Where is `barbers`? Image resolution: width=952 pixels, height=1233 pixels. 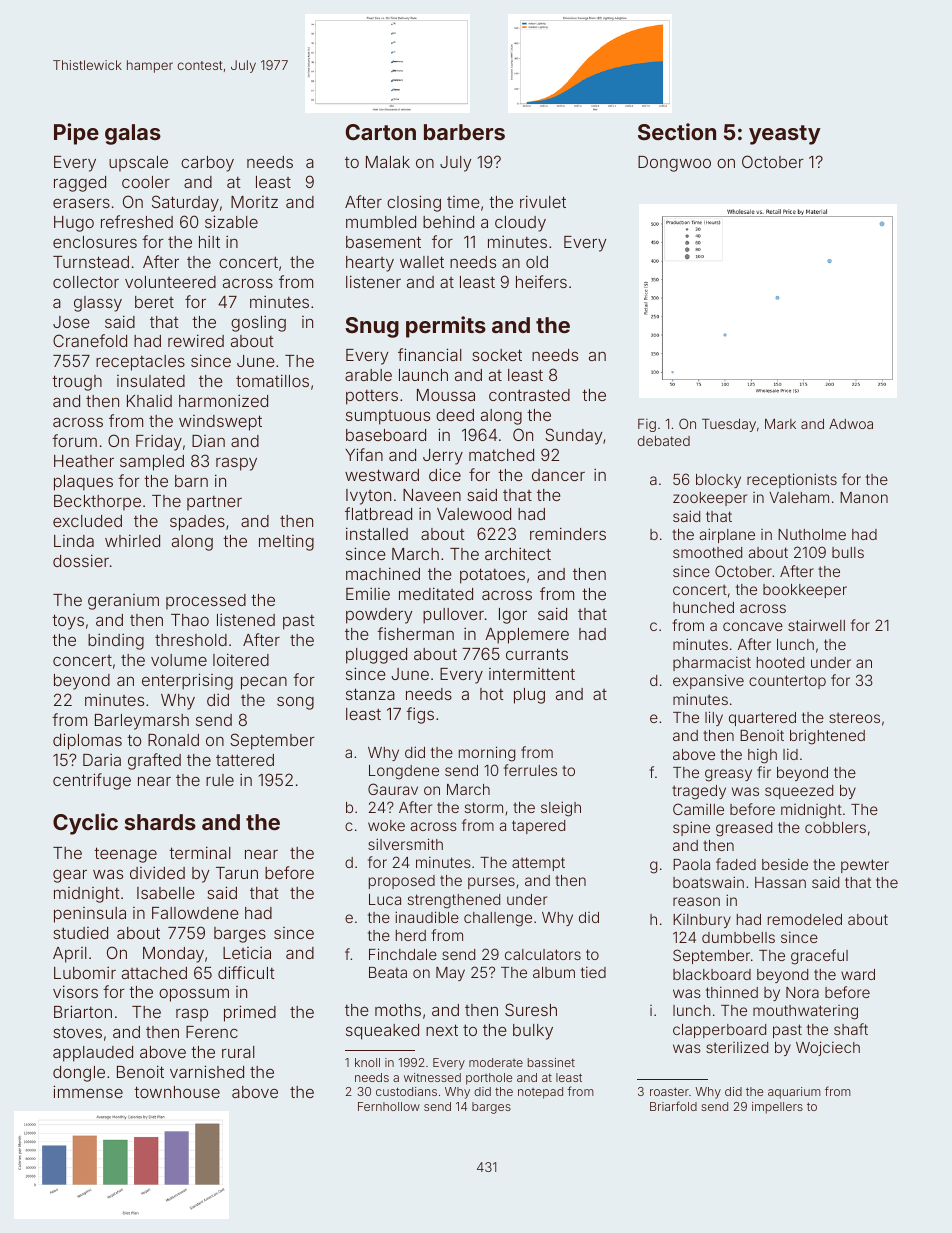 barbers is located at coordinates (464, 132).
